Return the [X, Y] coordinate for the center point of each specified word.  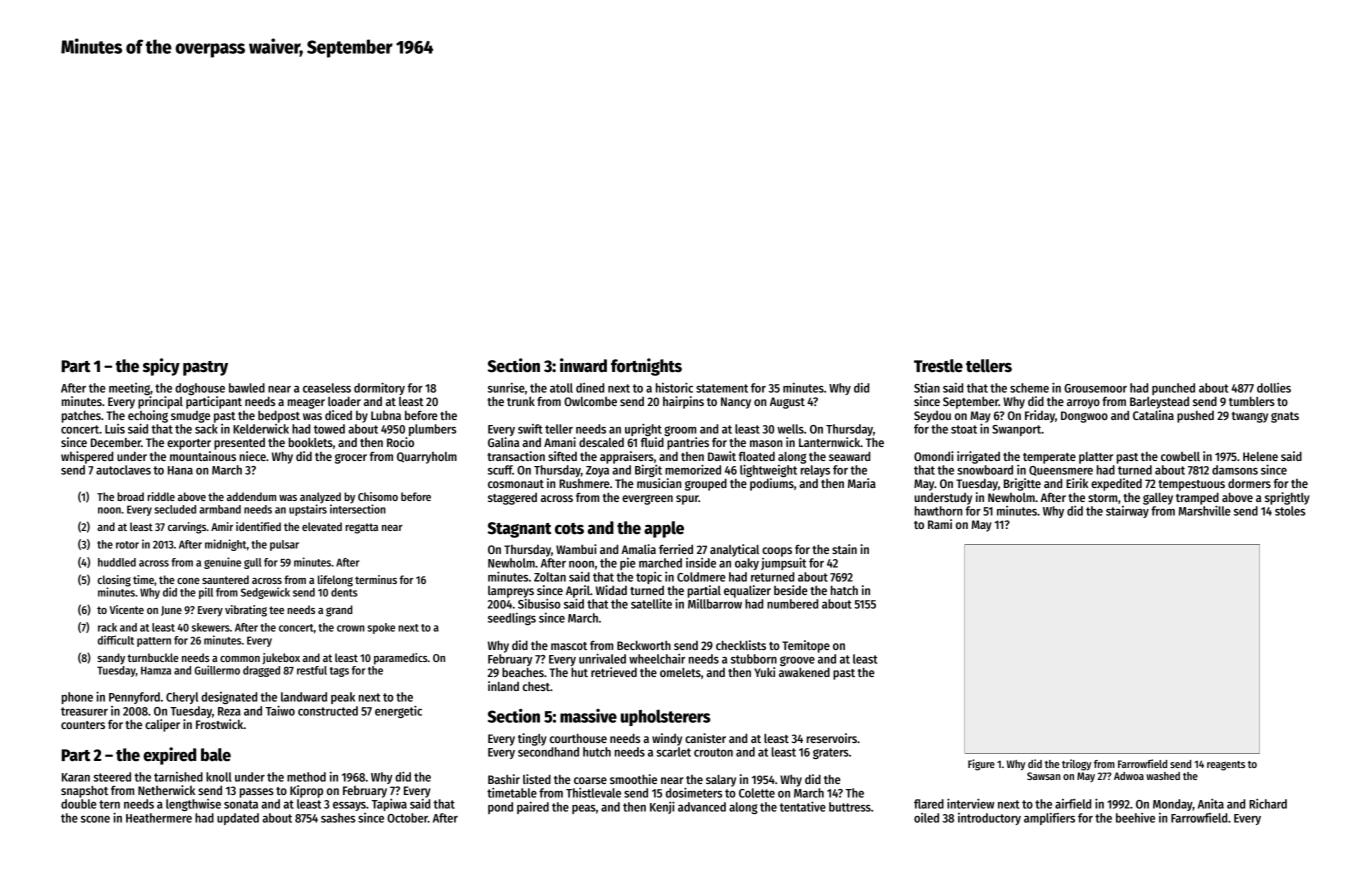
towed [329, 429]
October [407, 818]
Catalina [1153, 415]
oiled [926, 818]
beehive [1135, 818]
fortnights [646, 367]
